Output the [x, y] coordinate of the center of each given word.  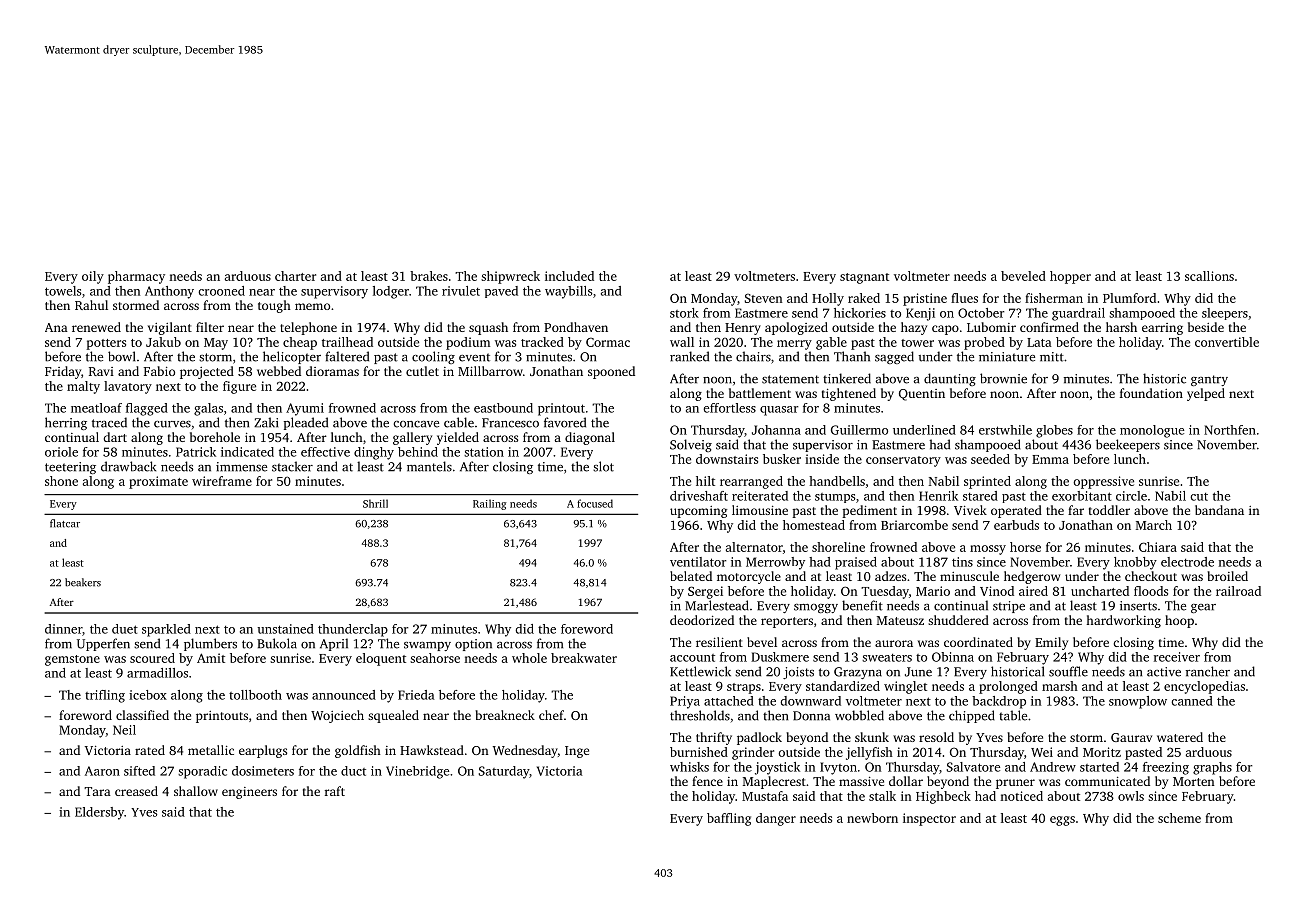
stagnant [864, 278]
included [569, 276]
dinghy [374, 453]
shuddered [958, 620]
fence [707, 781]
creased [136, 791]
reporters [787, 622]
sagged [894, 357]
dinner [63, 629]
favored [565, 422]
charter [295, 276]
